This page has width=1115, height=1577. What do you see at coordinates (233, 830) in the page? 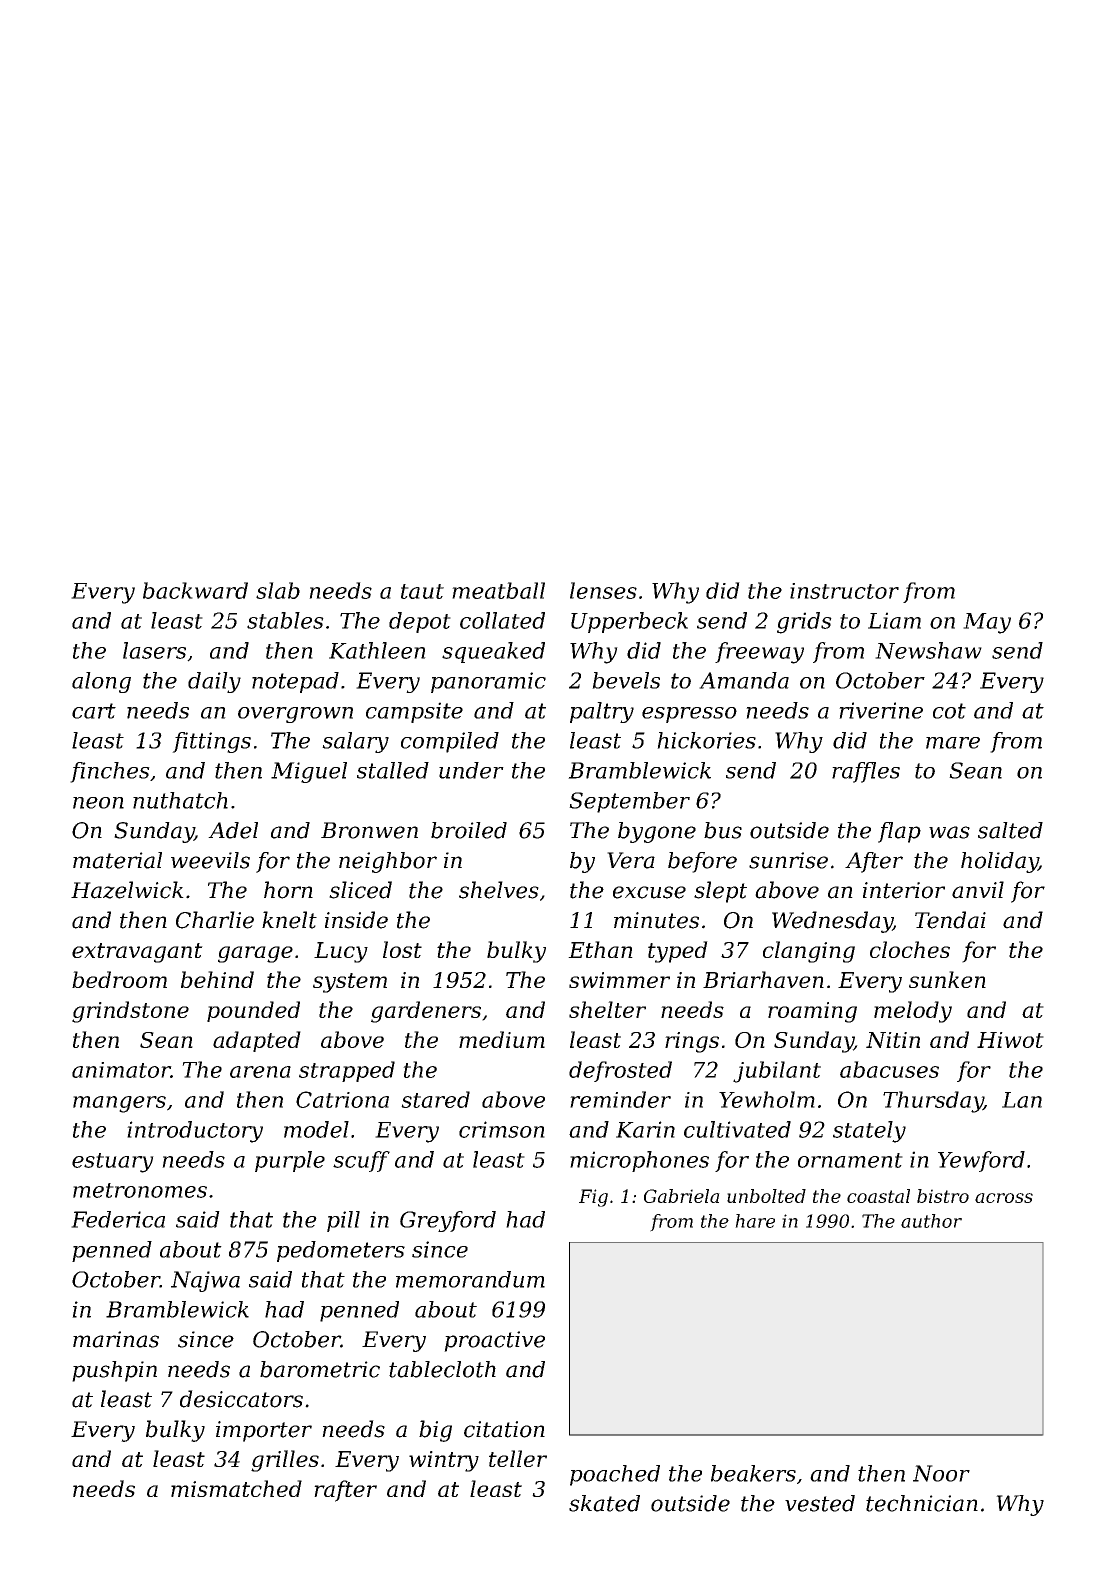
I see `Adel` at bounding box center [233, 830].
